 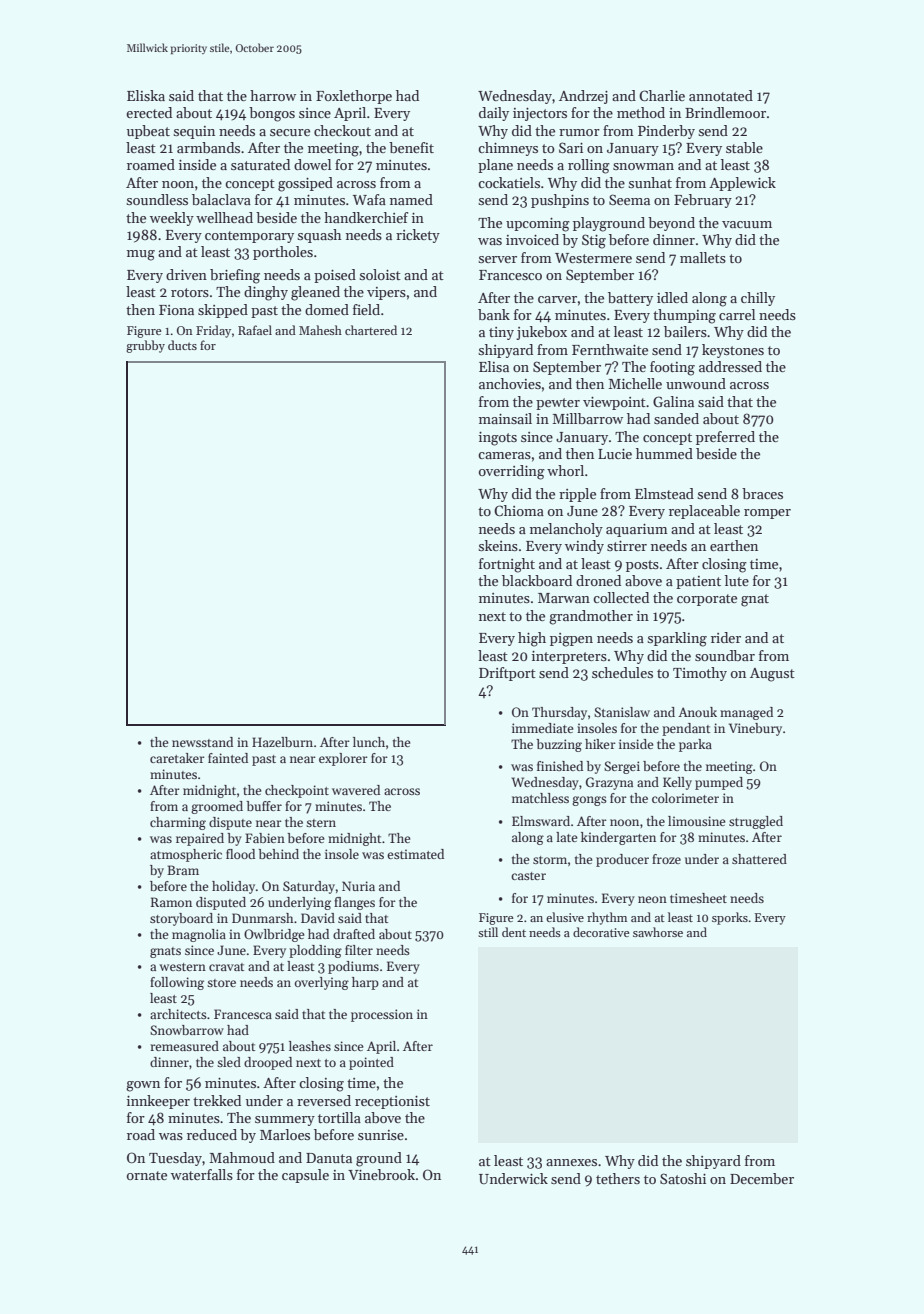 I want to click on estimated, so click(x=415, y=854).
